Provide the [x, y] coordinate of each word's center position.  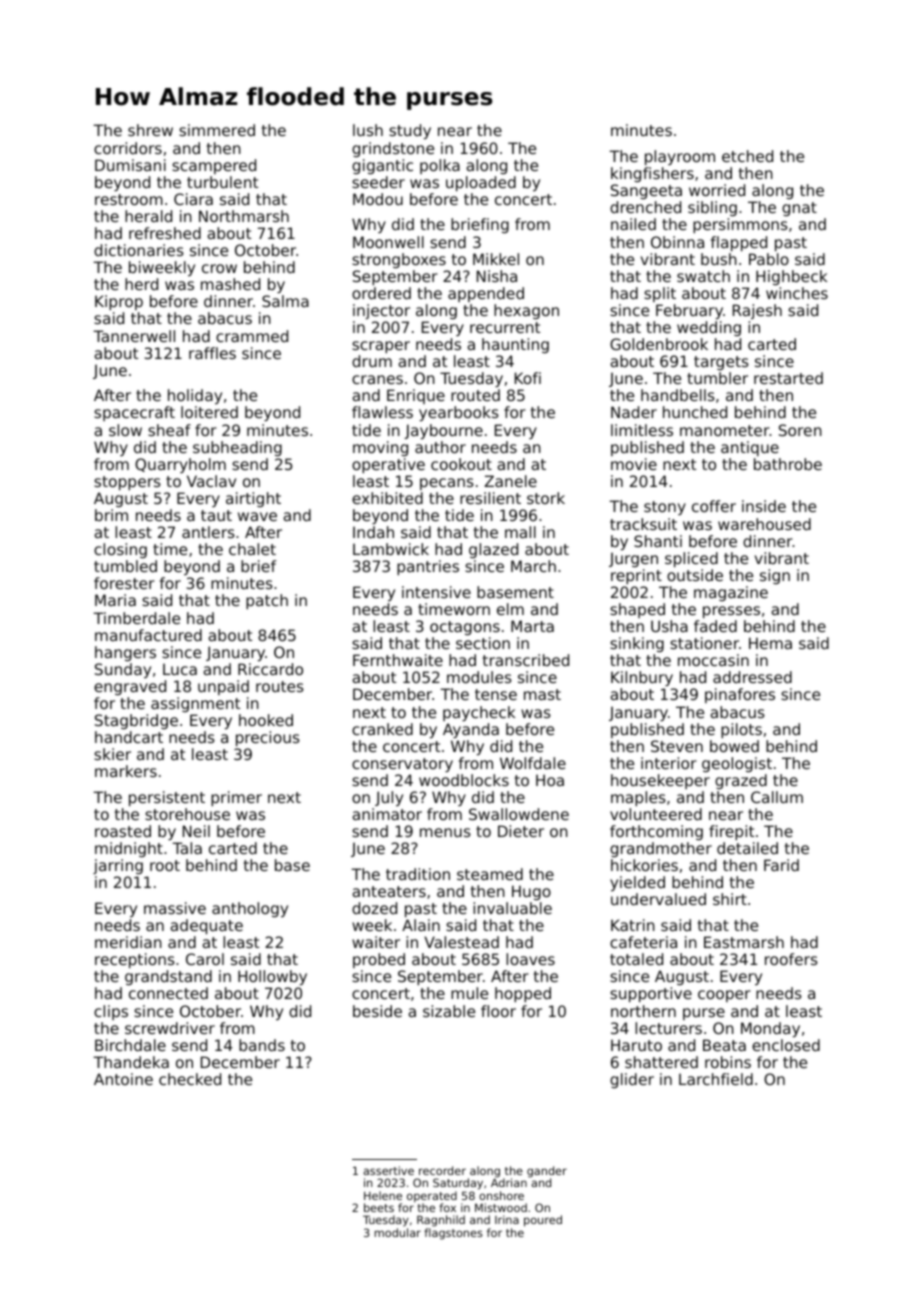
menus [445, 832]
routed [475, 395]
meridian [128, 942]
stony [665, 508]
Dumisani [130, 165]
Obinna [677, 242]
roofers [791, 959]
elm [510, 609]
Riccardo [270, 669]
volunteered [656, 814]
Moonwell [388, 242]
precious [268, 738]
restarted [788, 378]
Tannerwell [134, 336]
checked [190, 1079]
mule [469, 993]
